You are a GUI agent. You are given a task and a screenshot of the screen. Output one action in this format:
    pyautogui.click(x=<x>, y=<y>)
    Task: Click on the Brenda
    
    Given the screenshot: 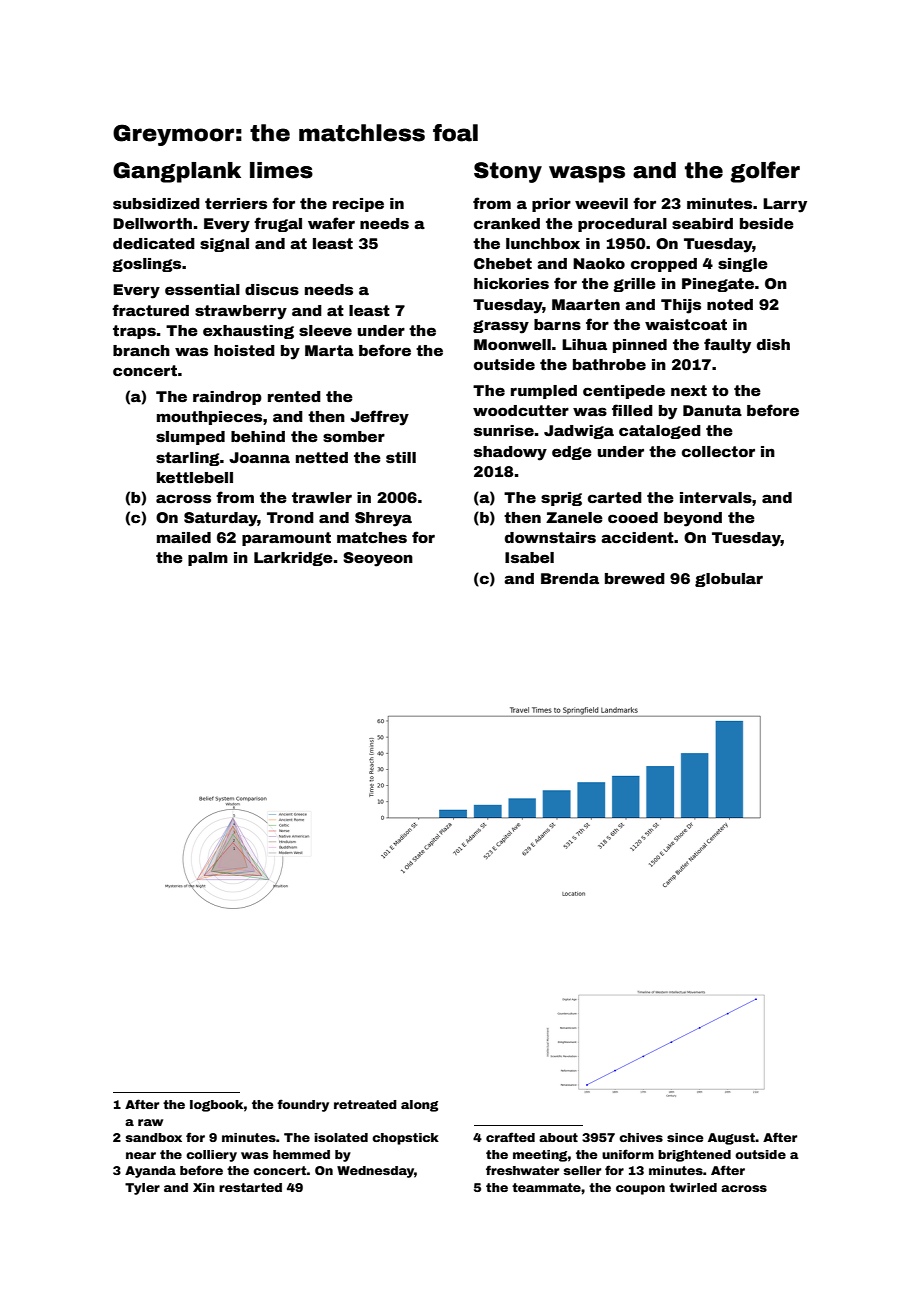 What is the action you would take?
    pyautogui.click(x=570, y=578)
